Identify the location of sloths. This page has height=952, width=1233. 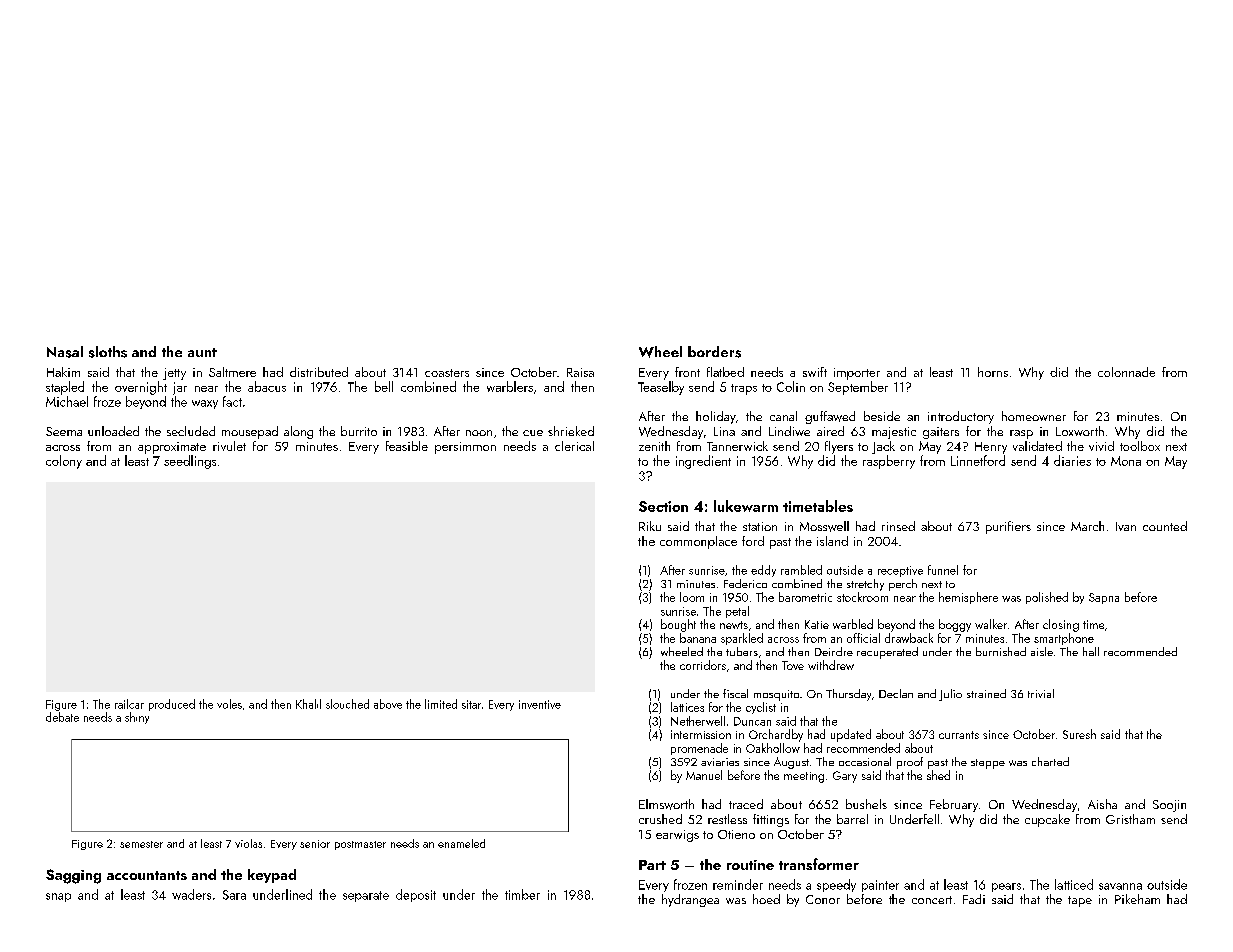
(108, 352).
